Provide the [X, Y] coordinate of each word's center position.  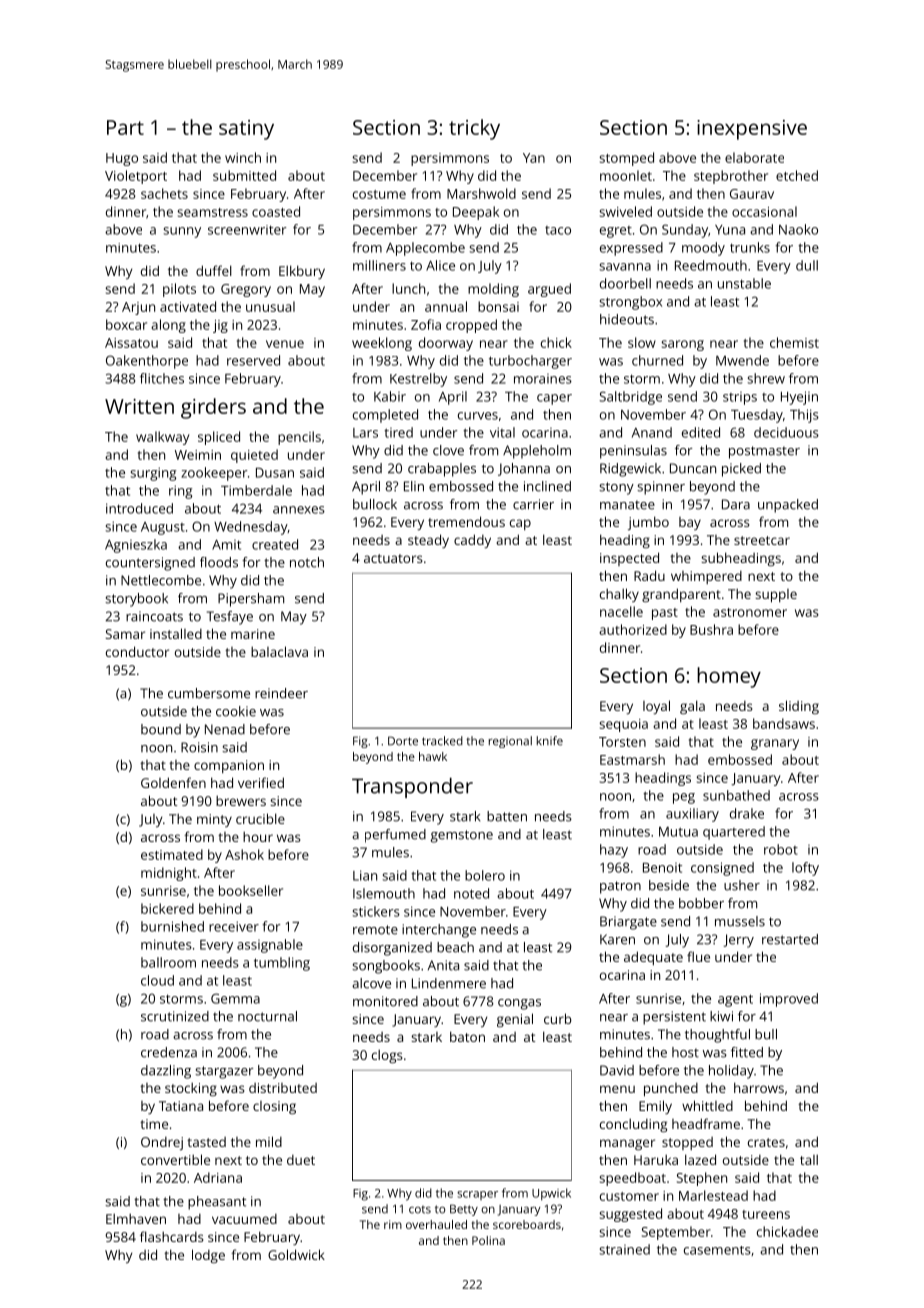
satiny [246, 130]
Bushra [711, 629]
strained [625, 1249]
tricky [474, 129]
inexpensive [752, 130]
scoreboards [527, 1224]
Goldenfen [173, 782]
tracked [442, 741]
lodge [208, 1256]
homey [729, 677]
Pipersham [251, 600]
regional [510, 742]
